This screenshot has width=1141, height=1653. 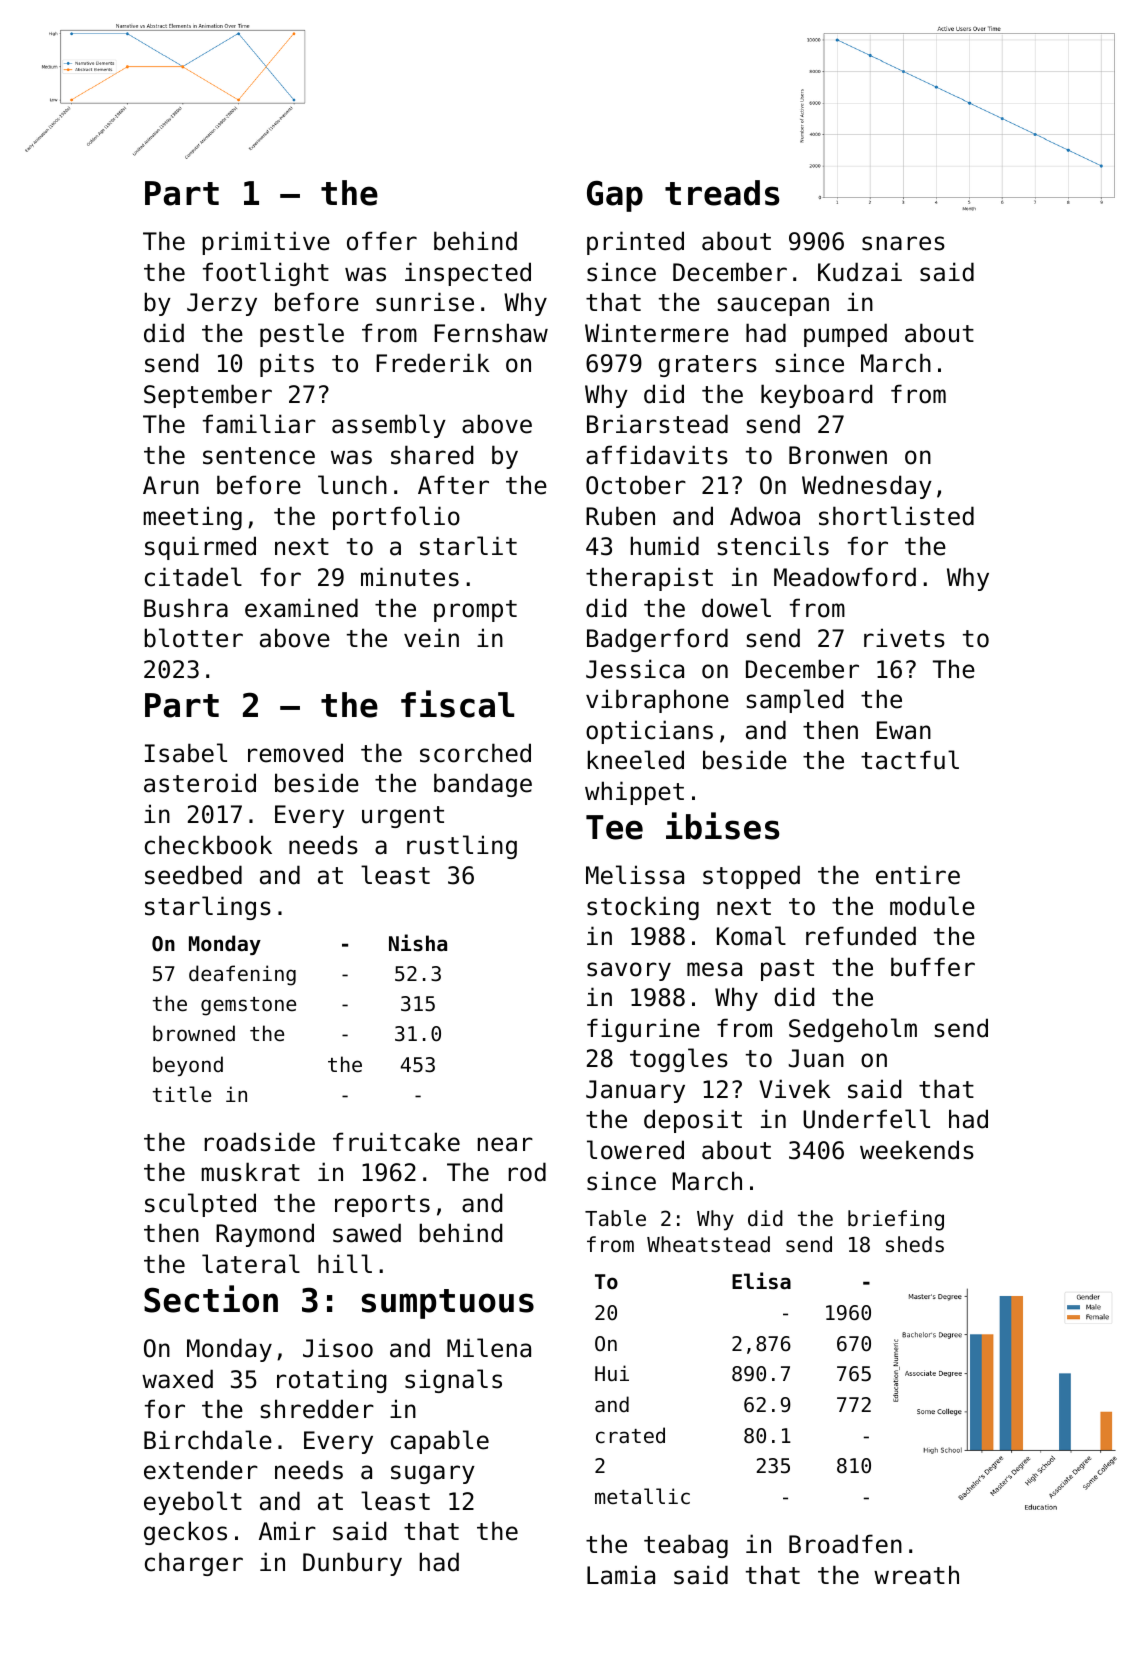 What do you see at coordinates (194, 1564) in the screenshot?
I see `charger` at bounding box center [194, 1564].
